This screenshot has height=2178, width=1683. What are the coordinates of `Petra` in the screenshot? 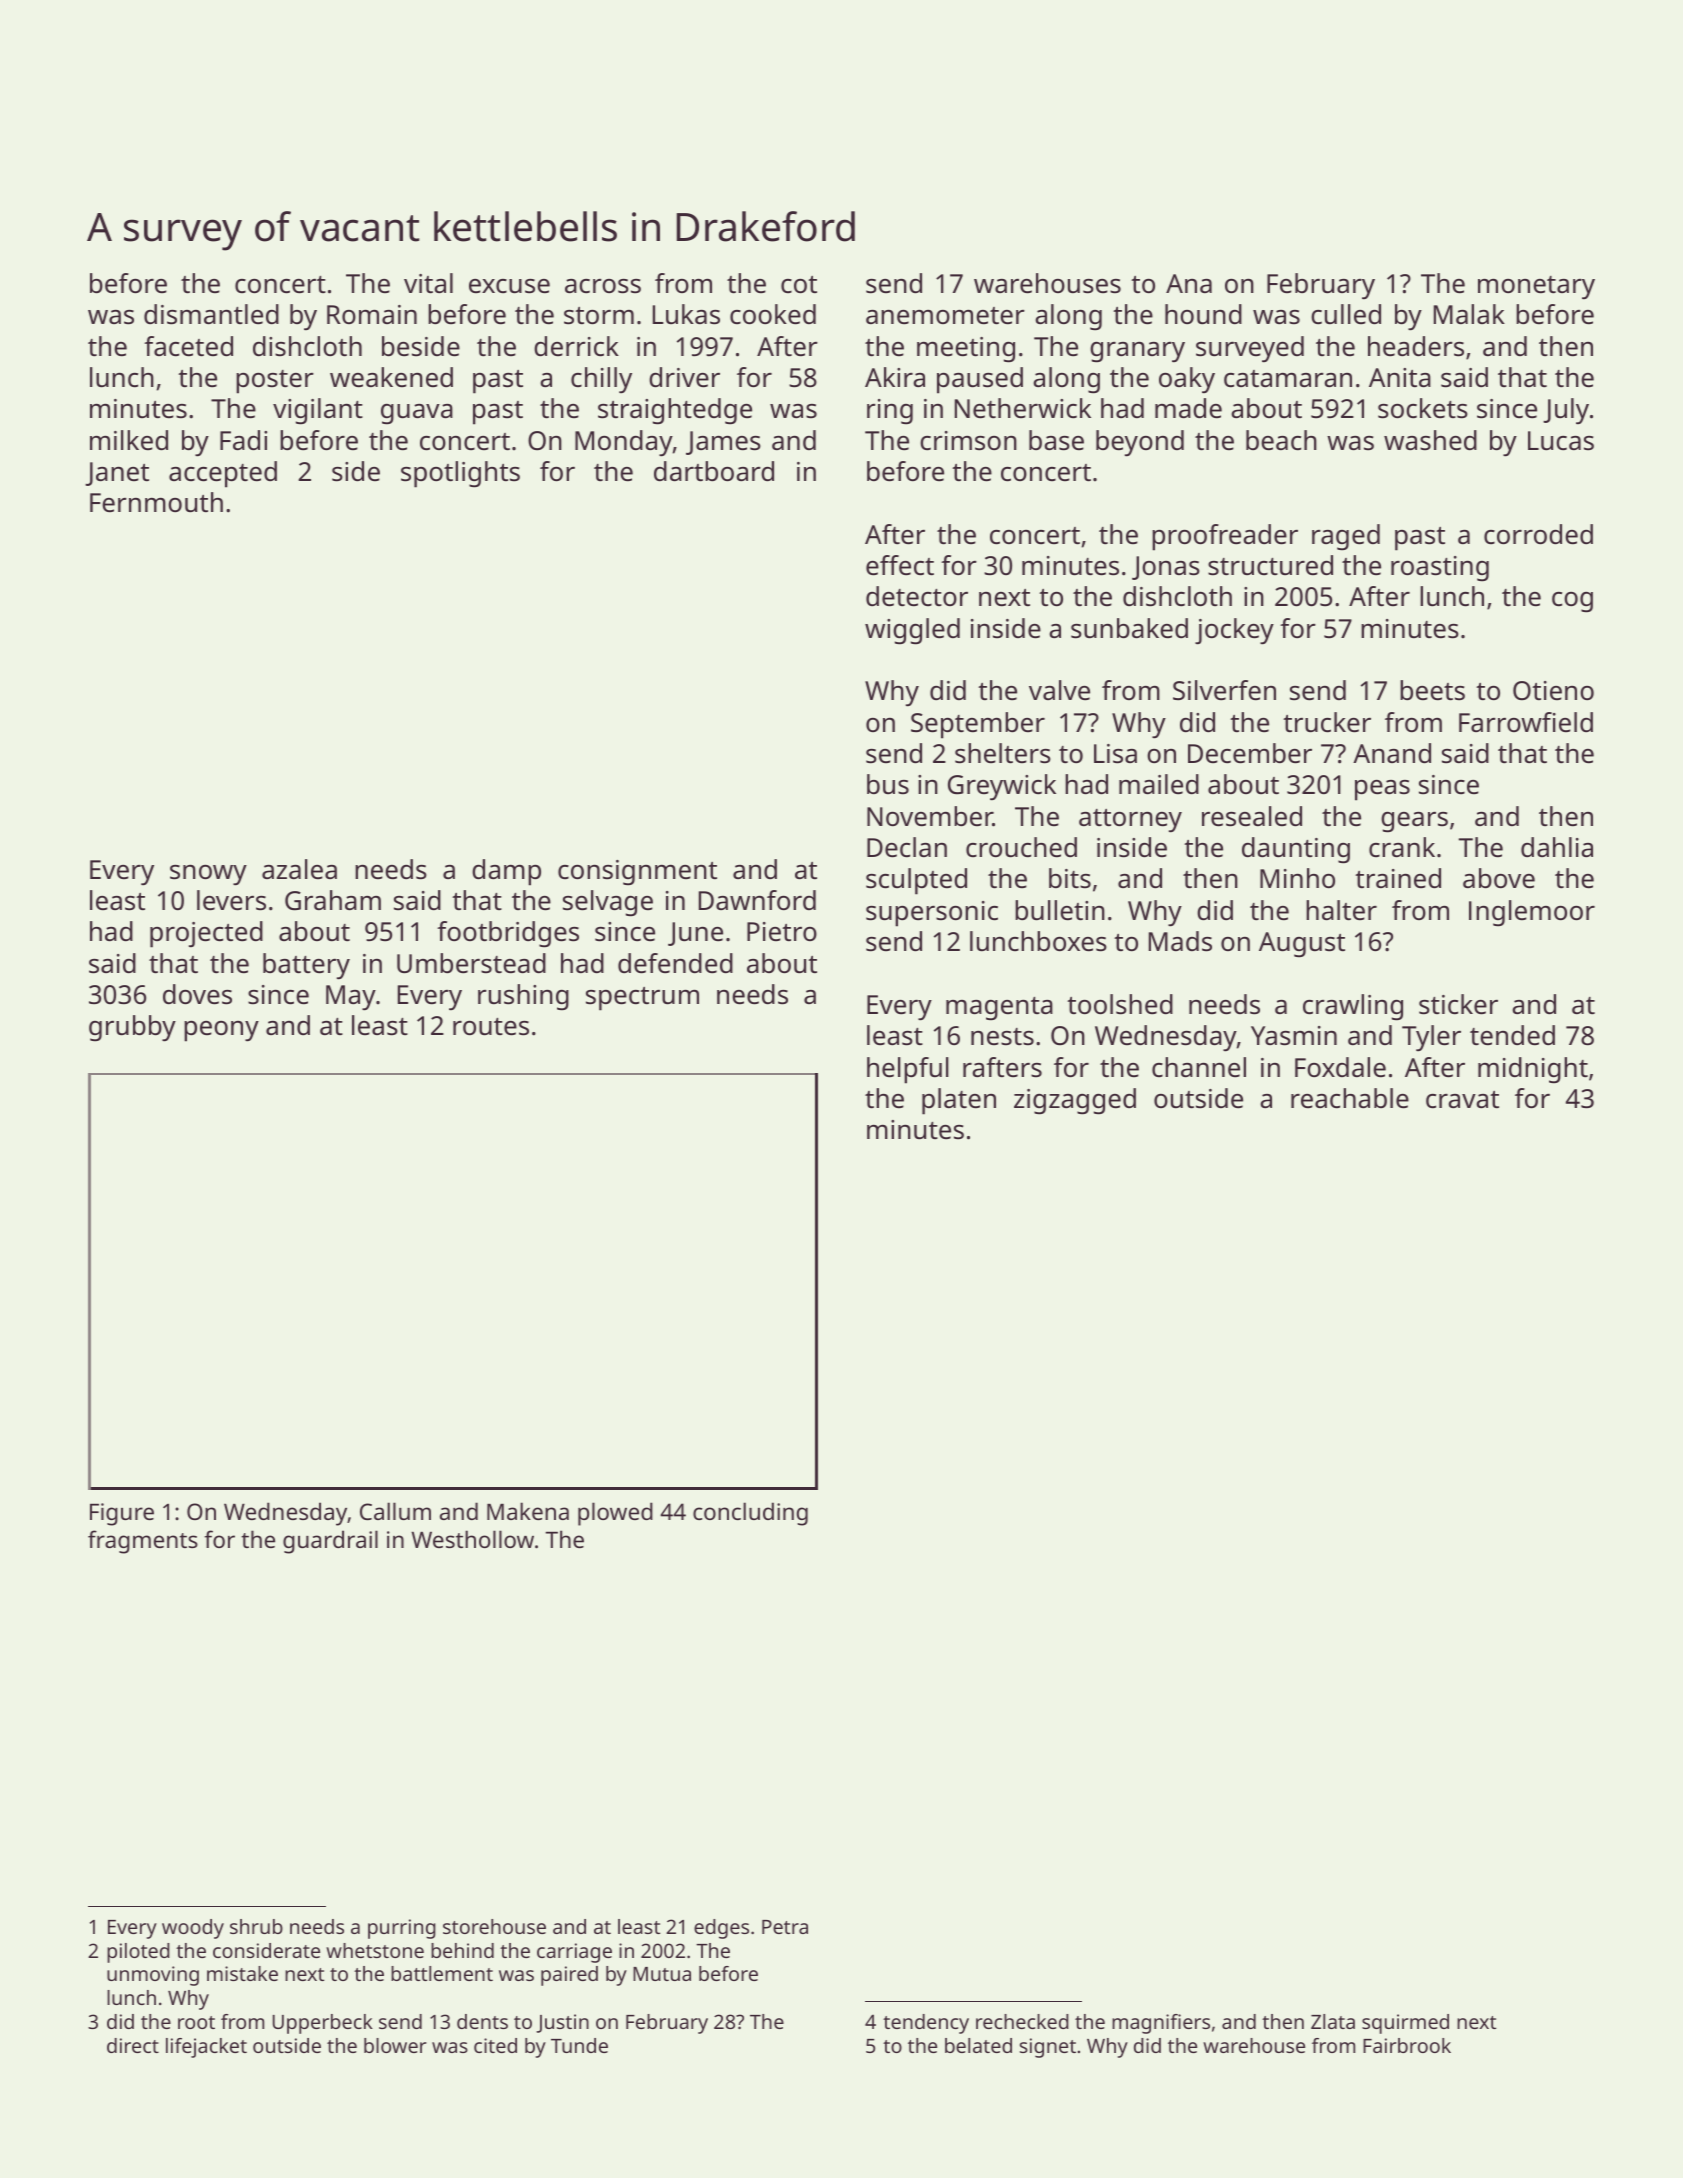 It's located at (785, 1927).
